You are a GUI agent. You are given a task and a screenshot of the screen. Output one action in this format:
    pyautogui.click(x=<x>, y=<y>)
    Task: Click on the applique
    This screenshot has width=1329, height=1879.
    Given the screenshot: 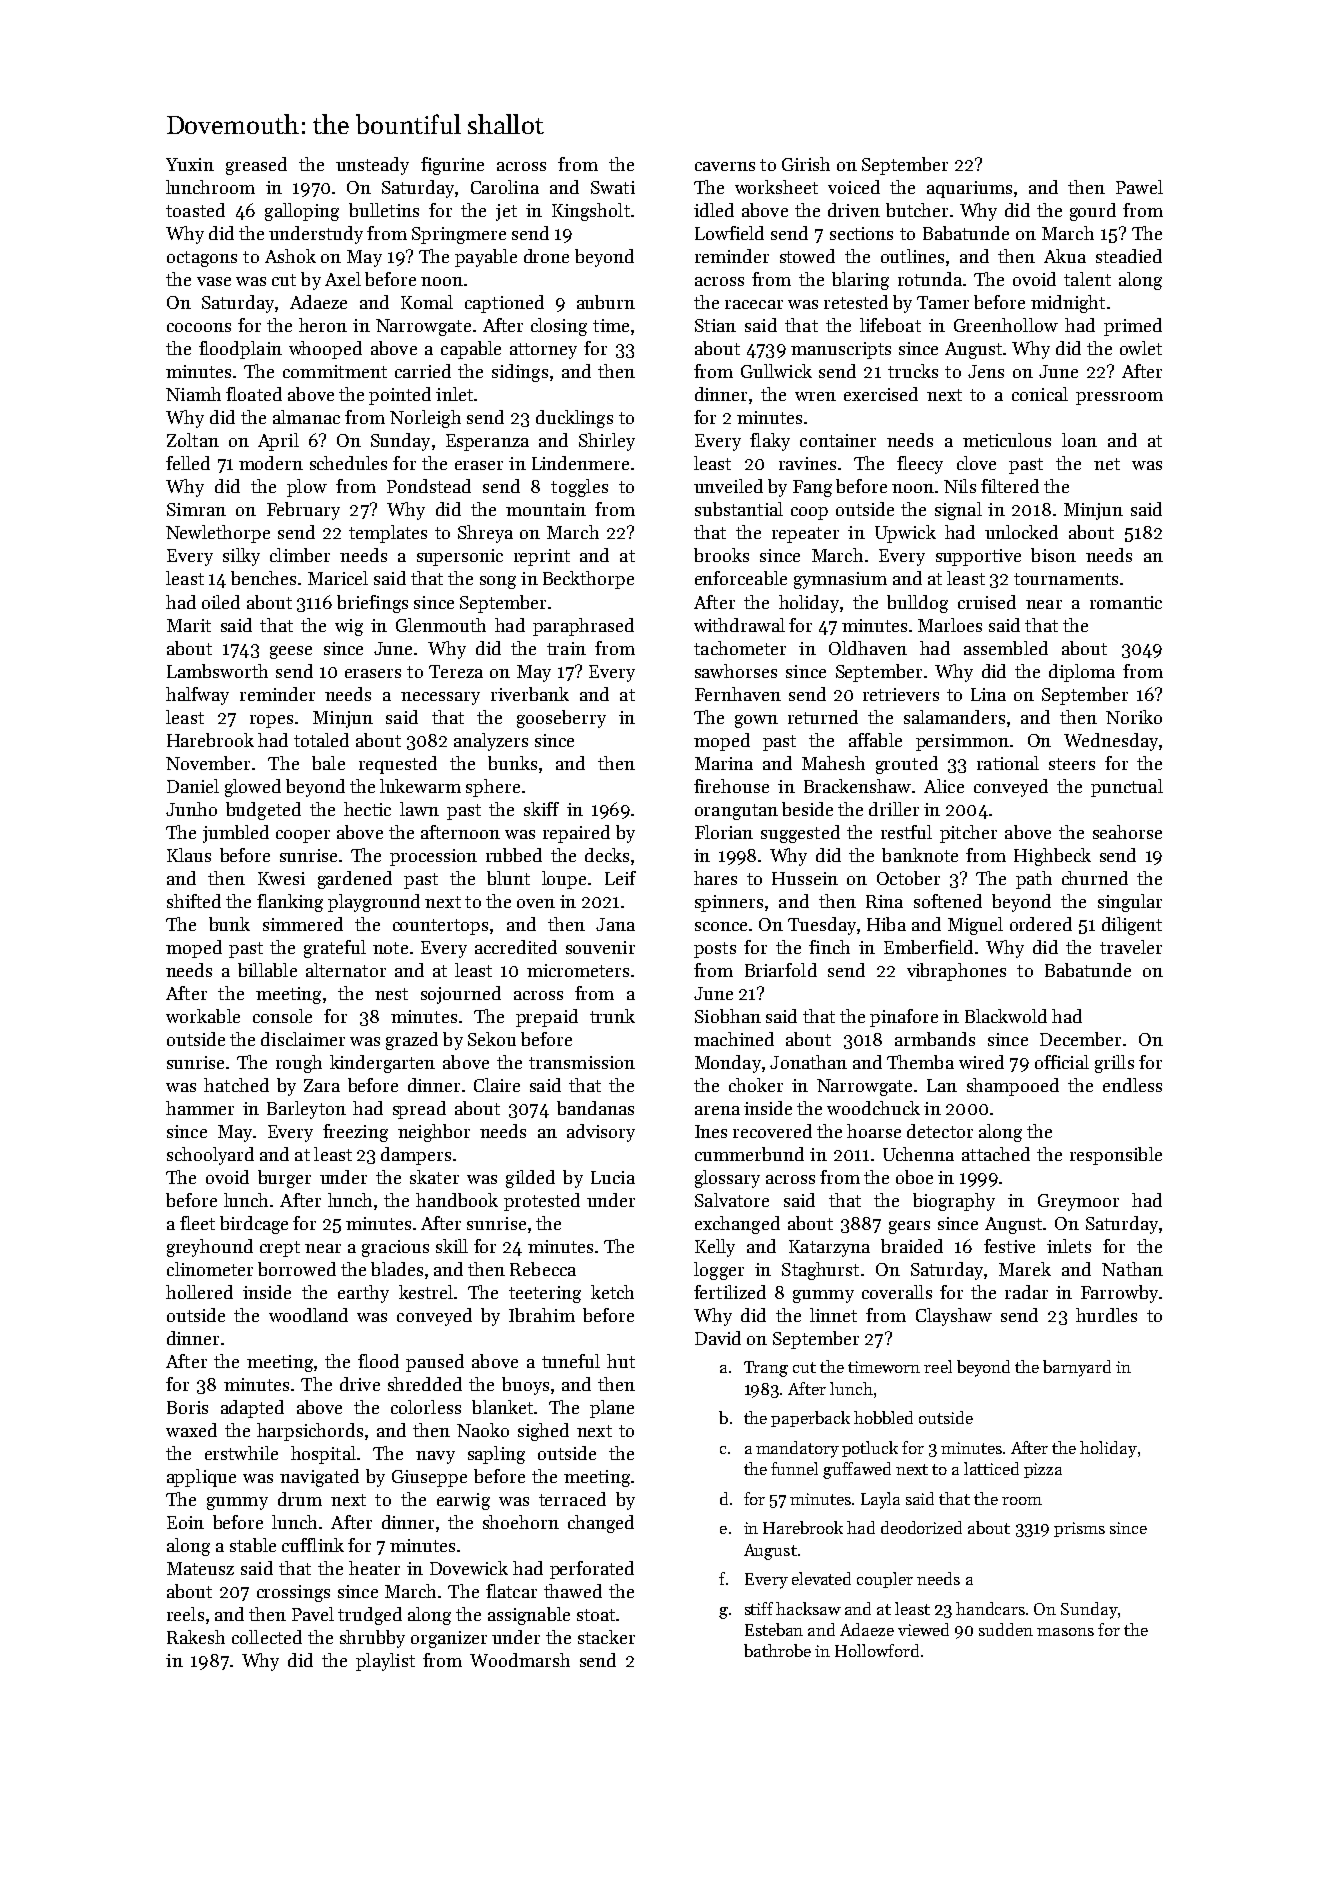 What is the action you would take?
    pyautogui.click(x=201, y=1478)
